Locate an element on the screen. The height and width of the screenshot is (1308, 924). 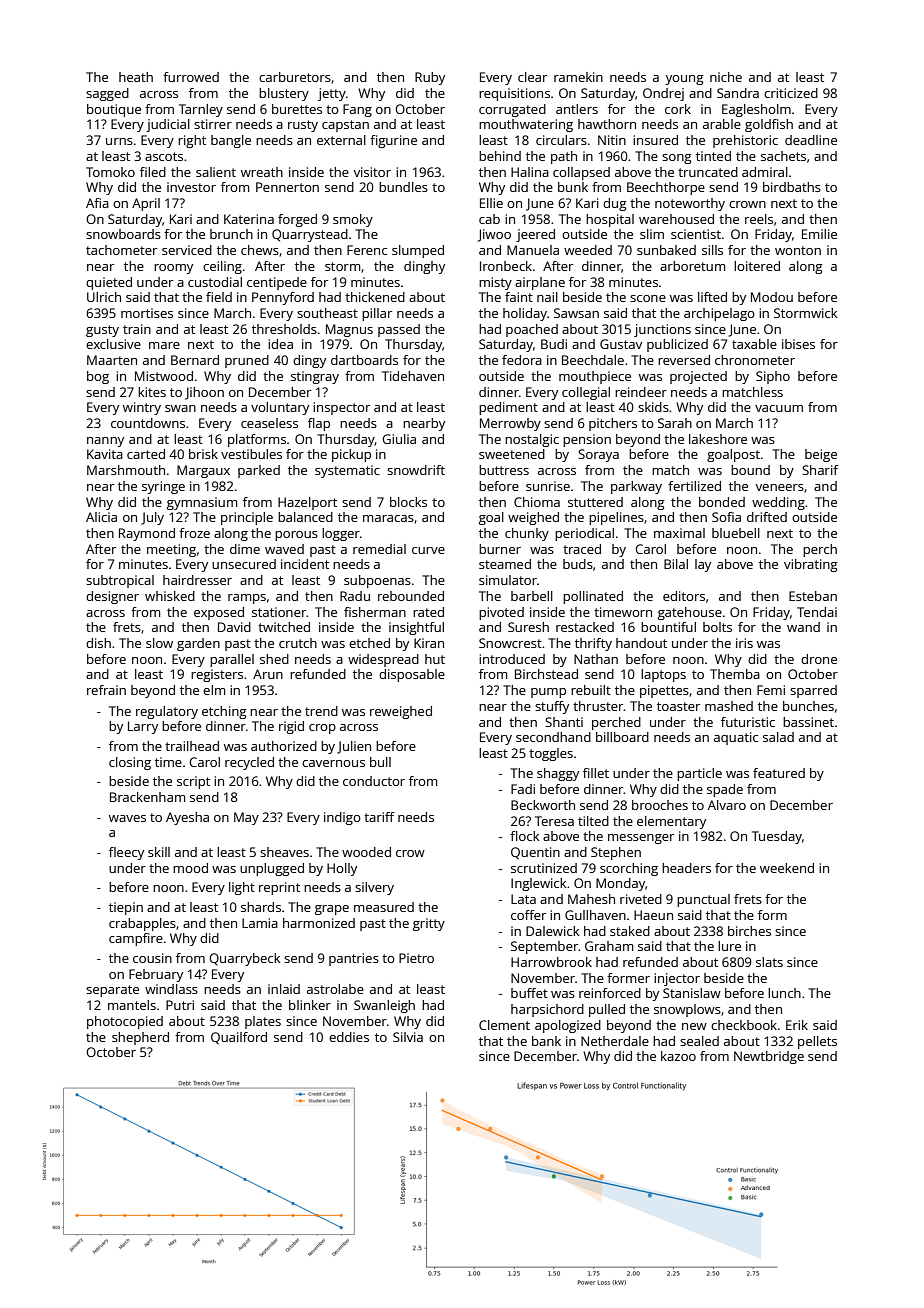
fedora is located at coordinates (522, 360).
